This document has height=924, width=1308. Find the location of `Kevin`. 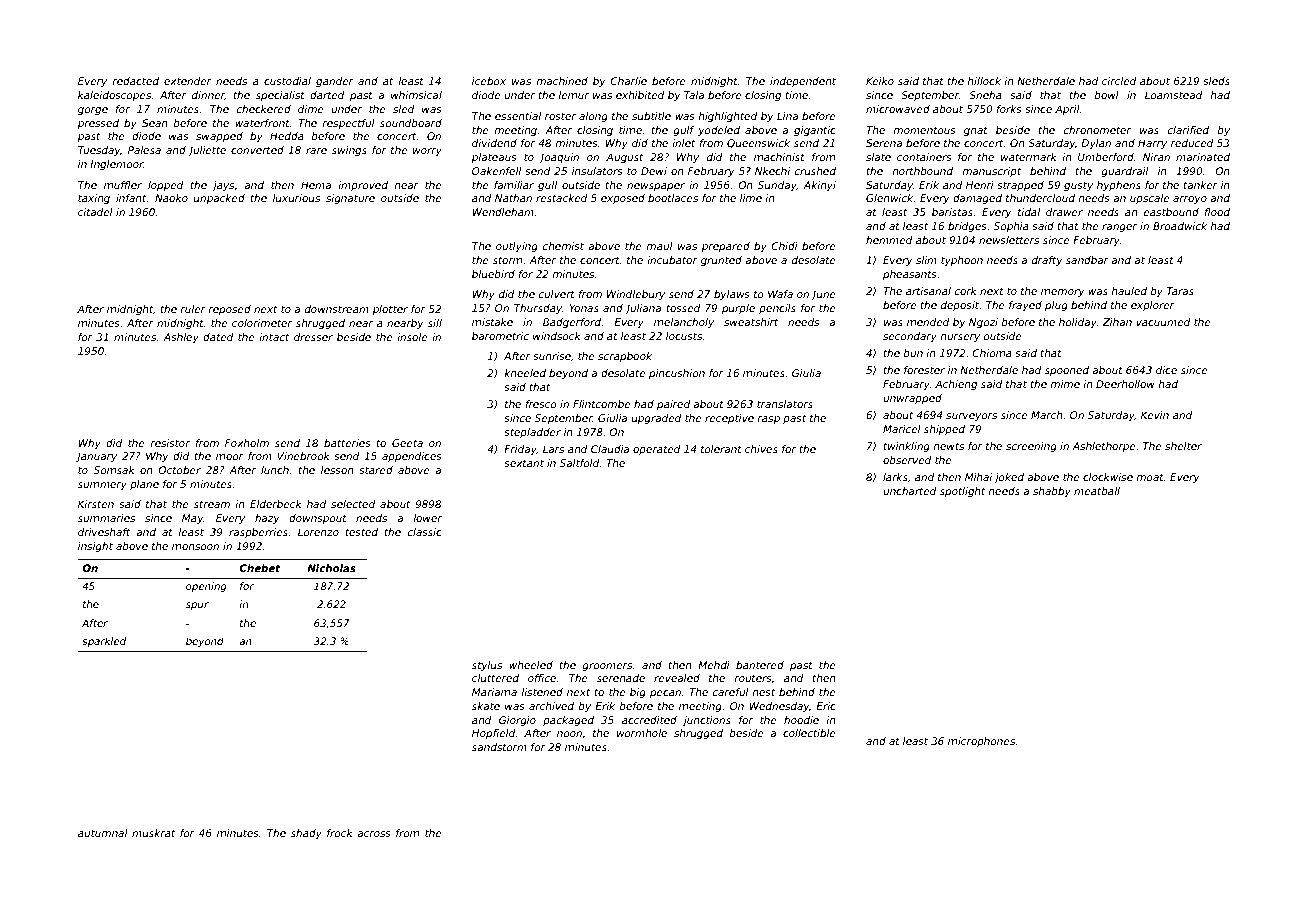

Kevin is located at coordinates (1155, 415).
